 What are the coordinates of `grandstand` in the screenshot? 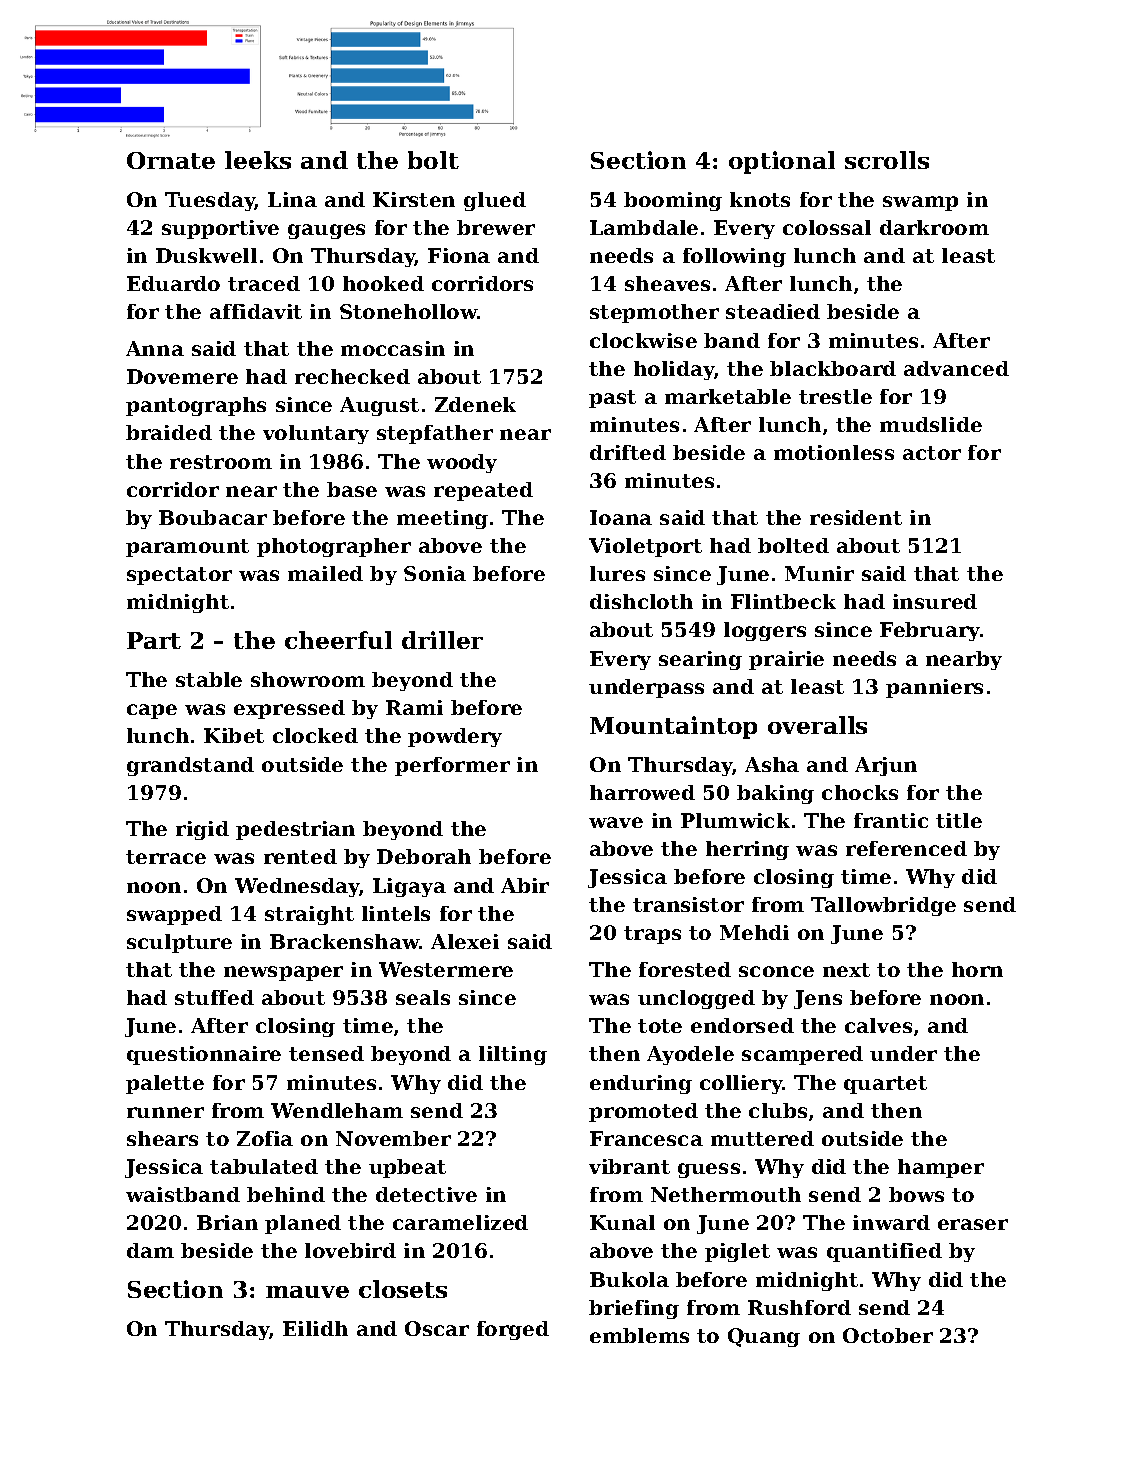 It's located at (190, 766).
